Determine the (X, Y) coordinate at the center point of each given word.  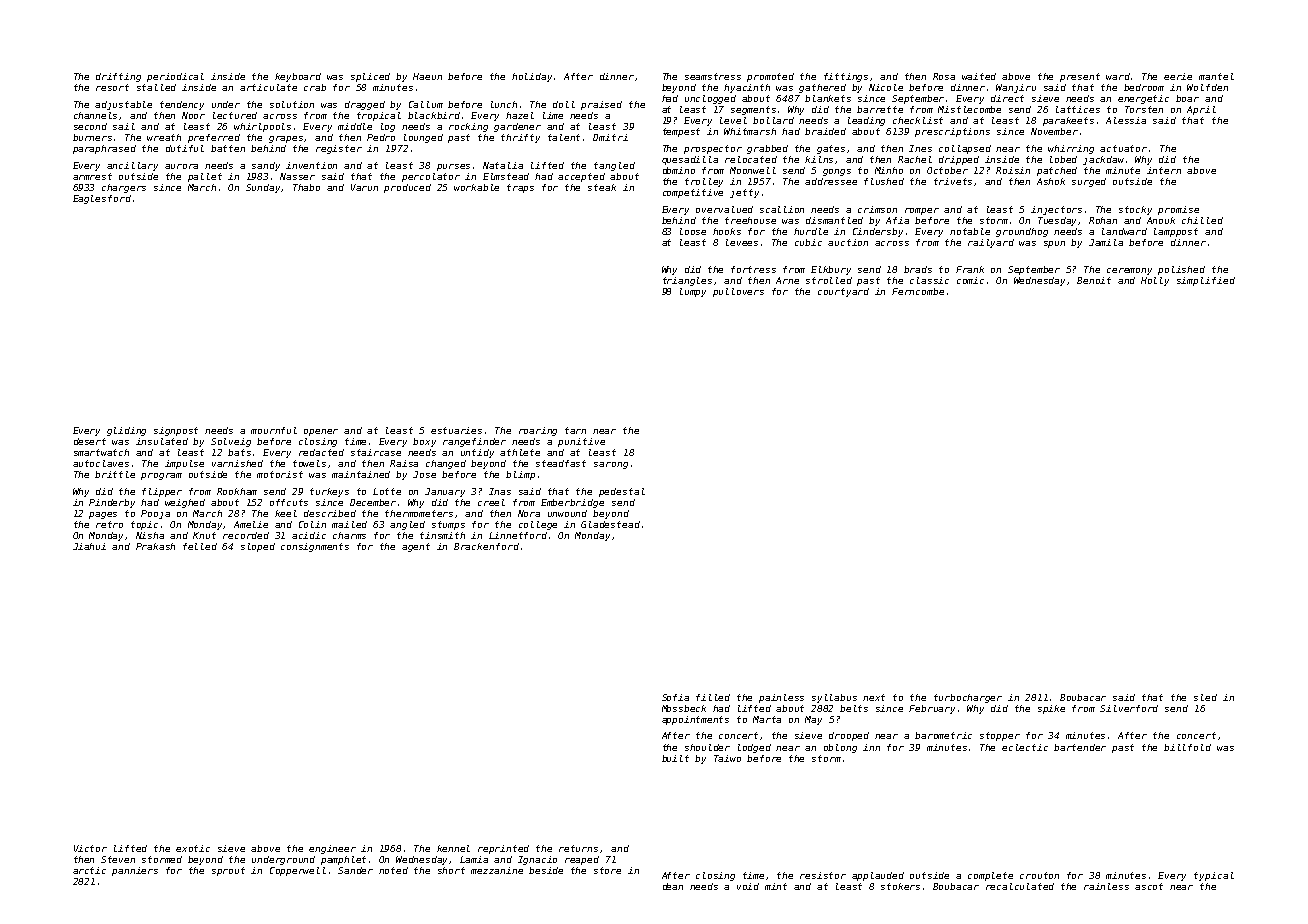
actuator (1123, 148)
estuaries (456, 430)
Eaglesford (102, 199)
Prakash (155, 546)
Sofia (675, 697)
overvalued (724, 209)
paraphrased (104, 149)
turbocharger (968, 698)
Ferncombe (918, 291)
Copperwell (298, 871)
